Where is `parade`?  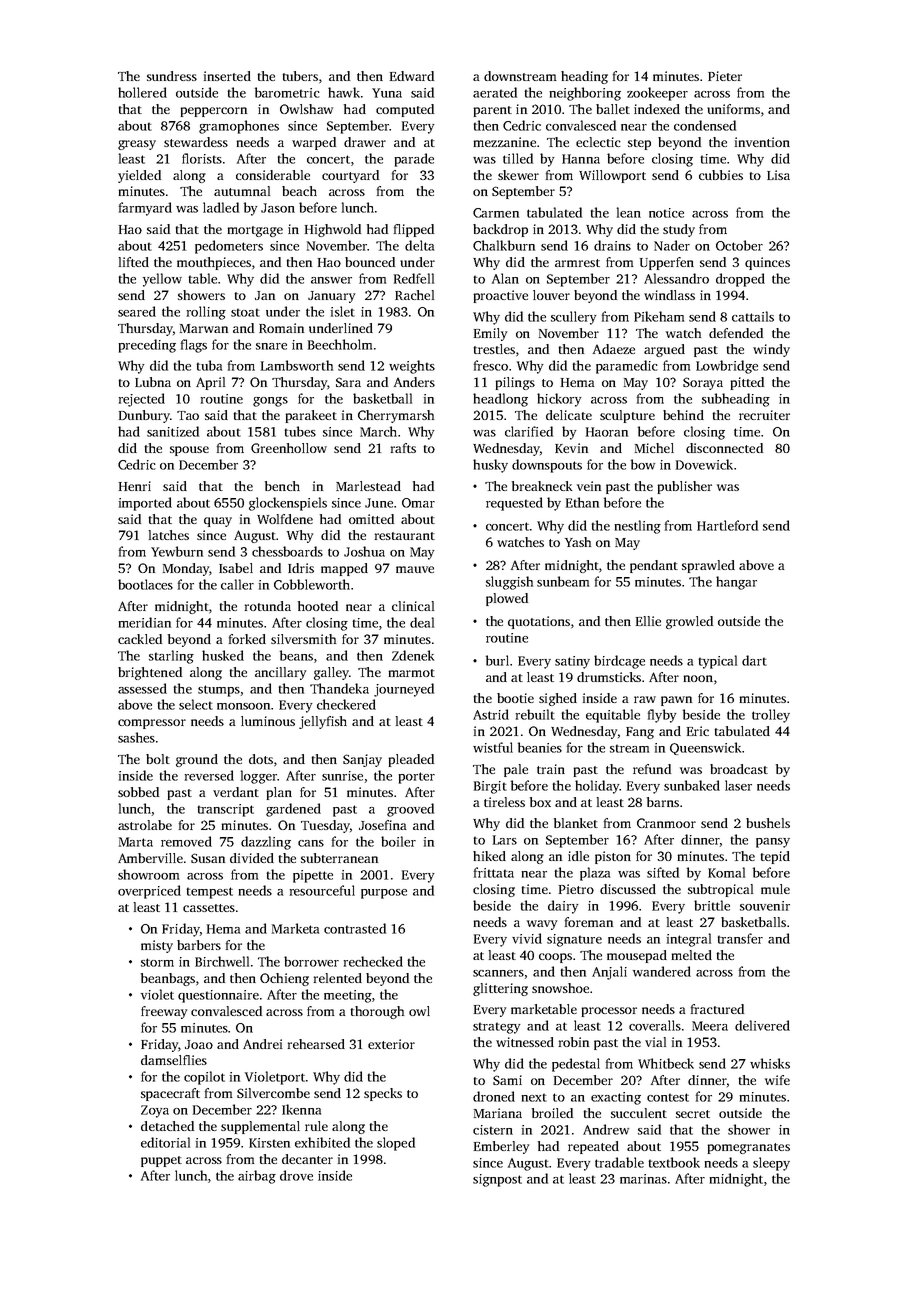
parade is located at coordinates (414, 160).
